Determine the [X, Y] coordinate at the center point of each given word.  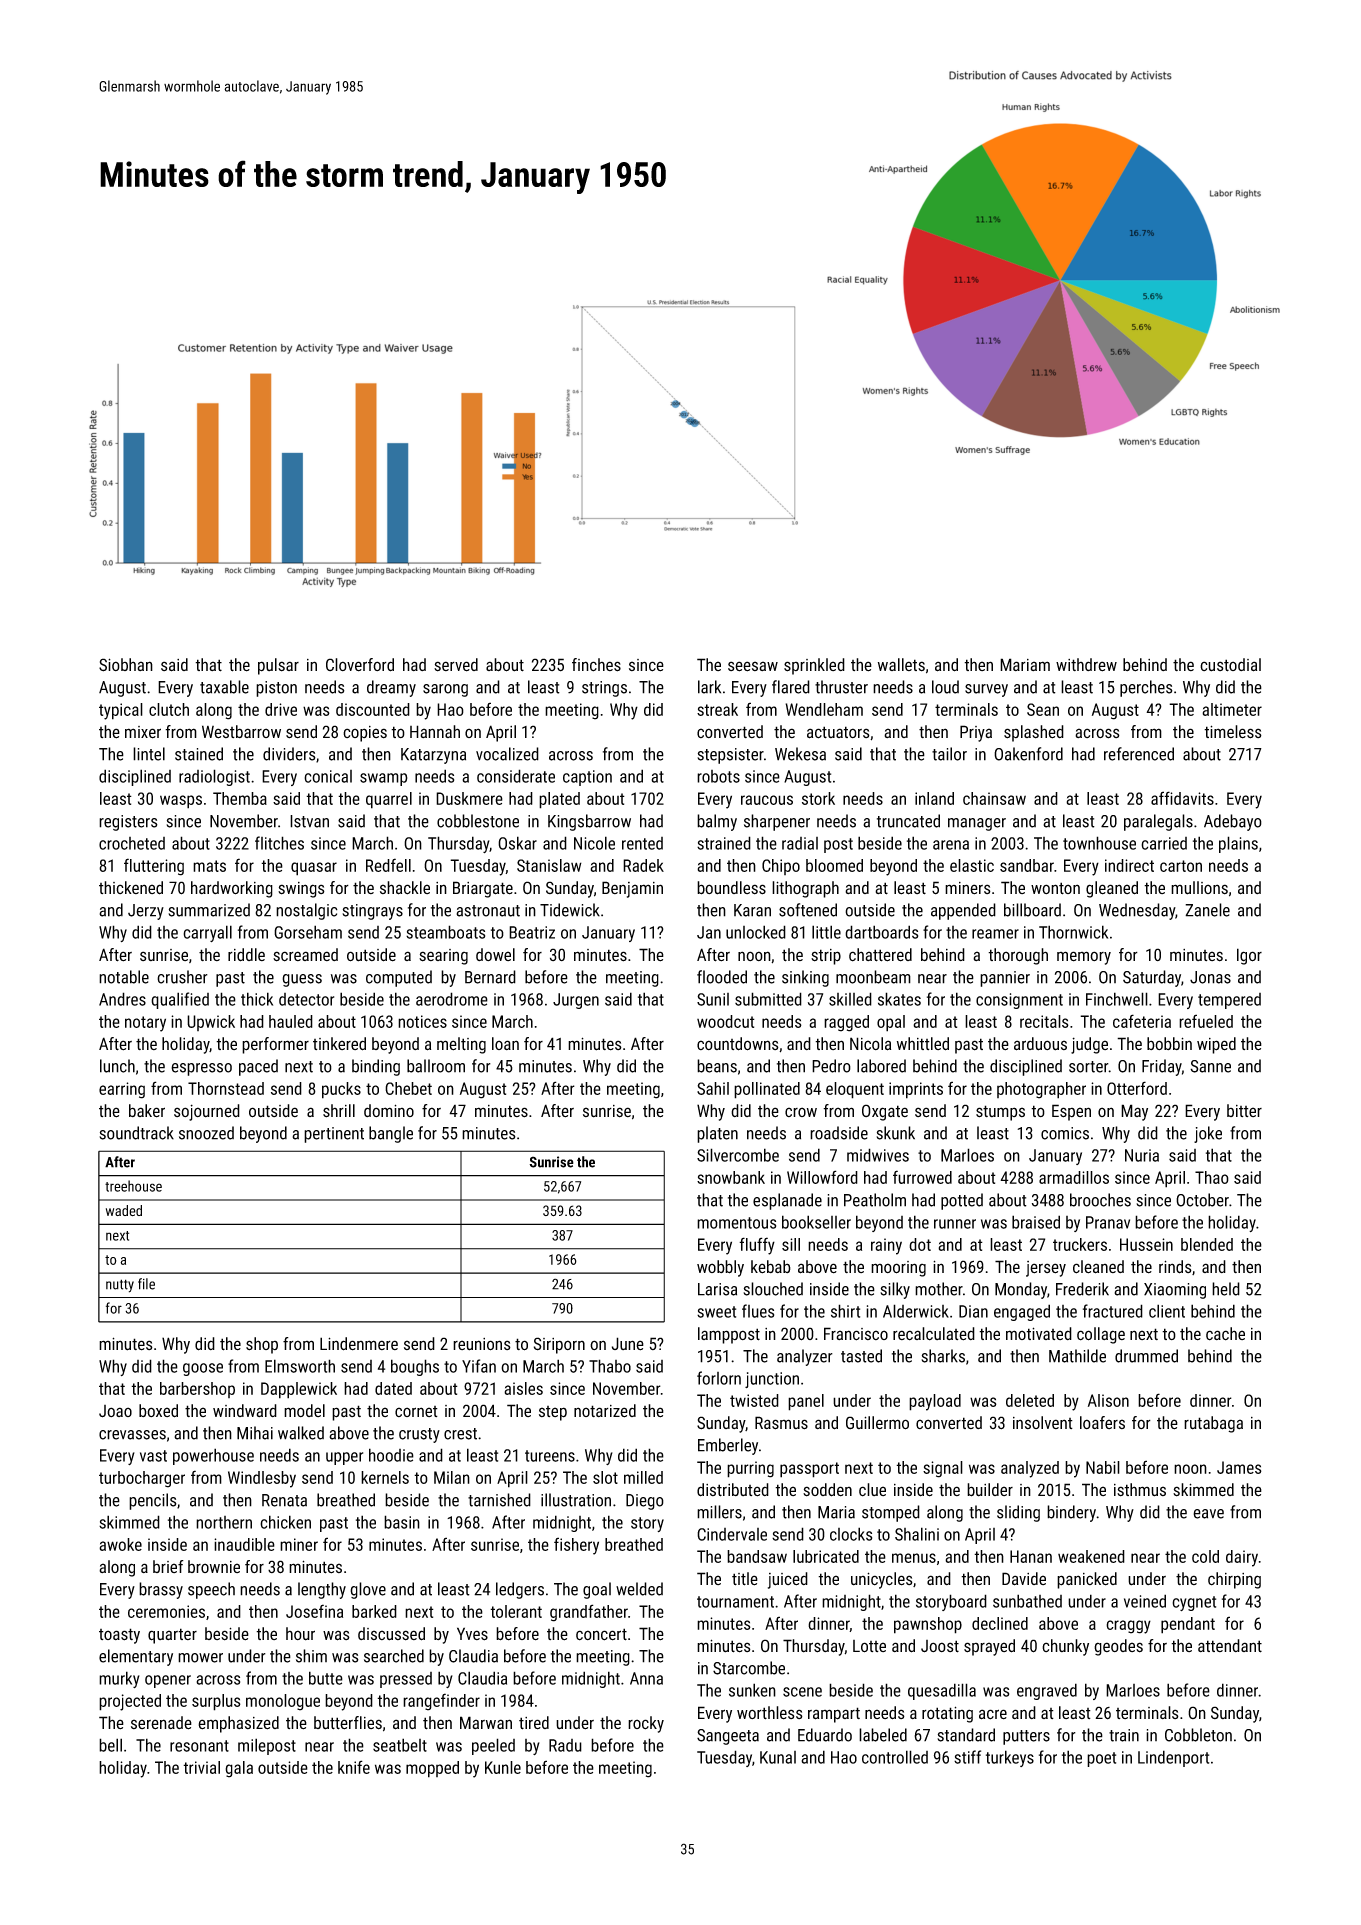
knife [354, 1767]
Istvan [309, 821]
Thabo [610, 1366]
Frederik [1082, 1289]
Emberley [728, 1446]
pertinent [334, 1135]
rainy [886, 1246]
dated [393, 1388]
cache [1225, 1334]
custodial [1230, 665]
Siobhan [126, 665]
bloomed [834, 865]
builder [990, 1490]
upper [344, 1458]
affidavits [1182, 798]
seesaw [753, 666]
